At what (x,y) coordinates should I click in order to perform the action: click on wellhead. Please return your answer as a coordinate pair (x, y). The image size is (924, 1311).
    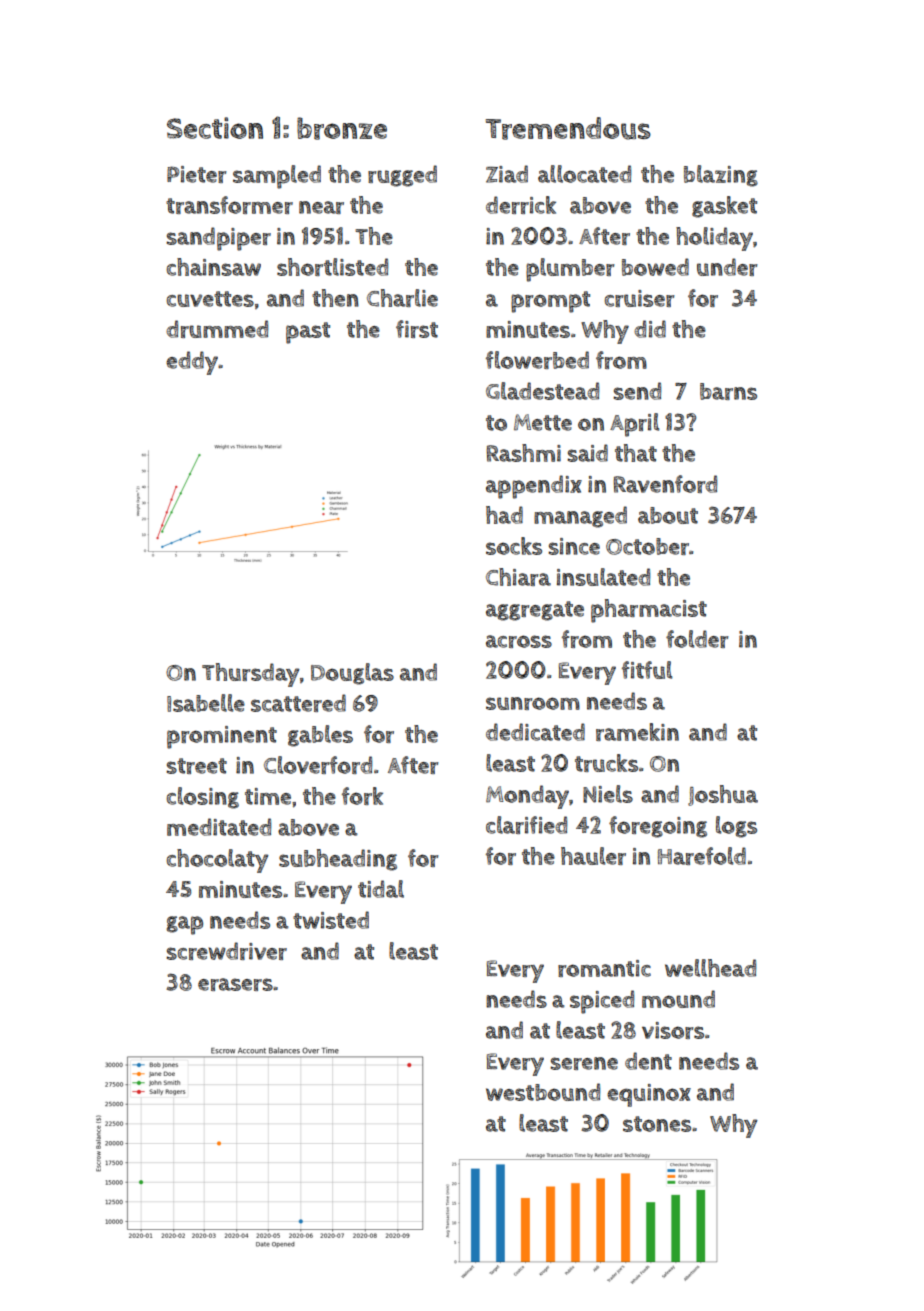
    Looking at the image, I should click on (710, 968).
